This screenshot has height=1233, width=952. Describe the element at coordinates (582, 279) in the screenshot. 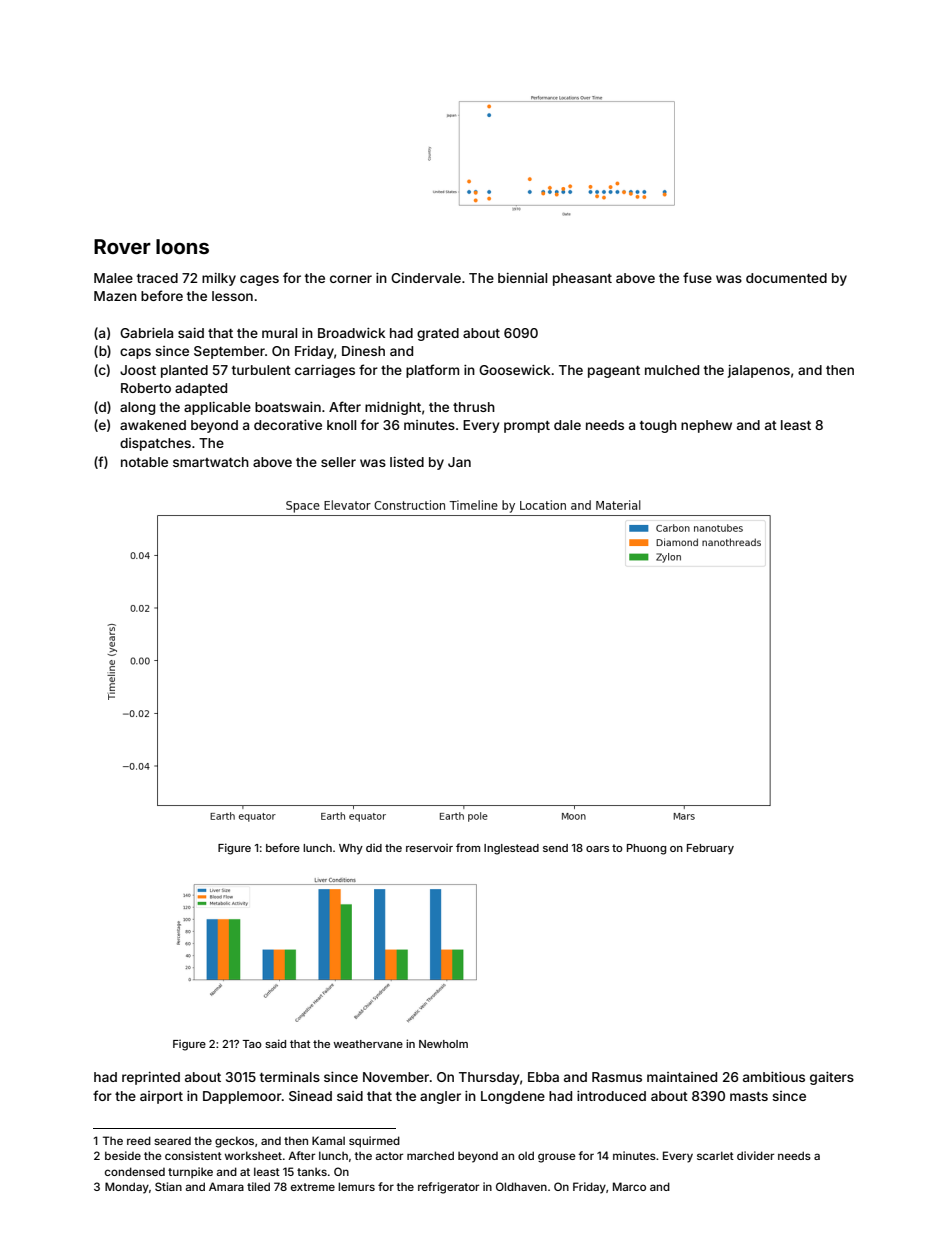

I see `pheasant` at that location.
